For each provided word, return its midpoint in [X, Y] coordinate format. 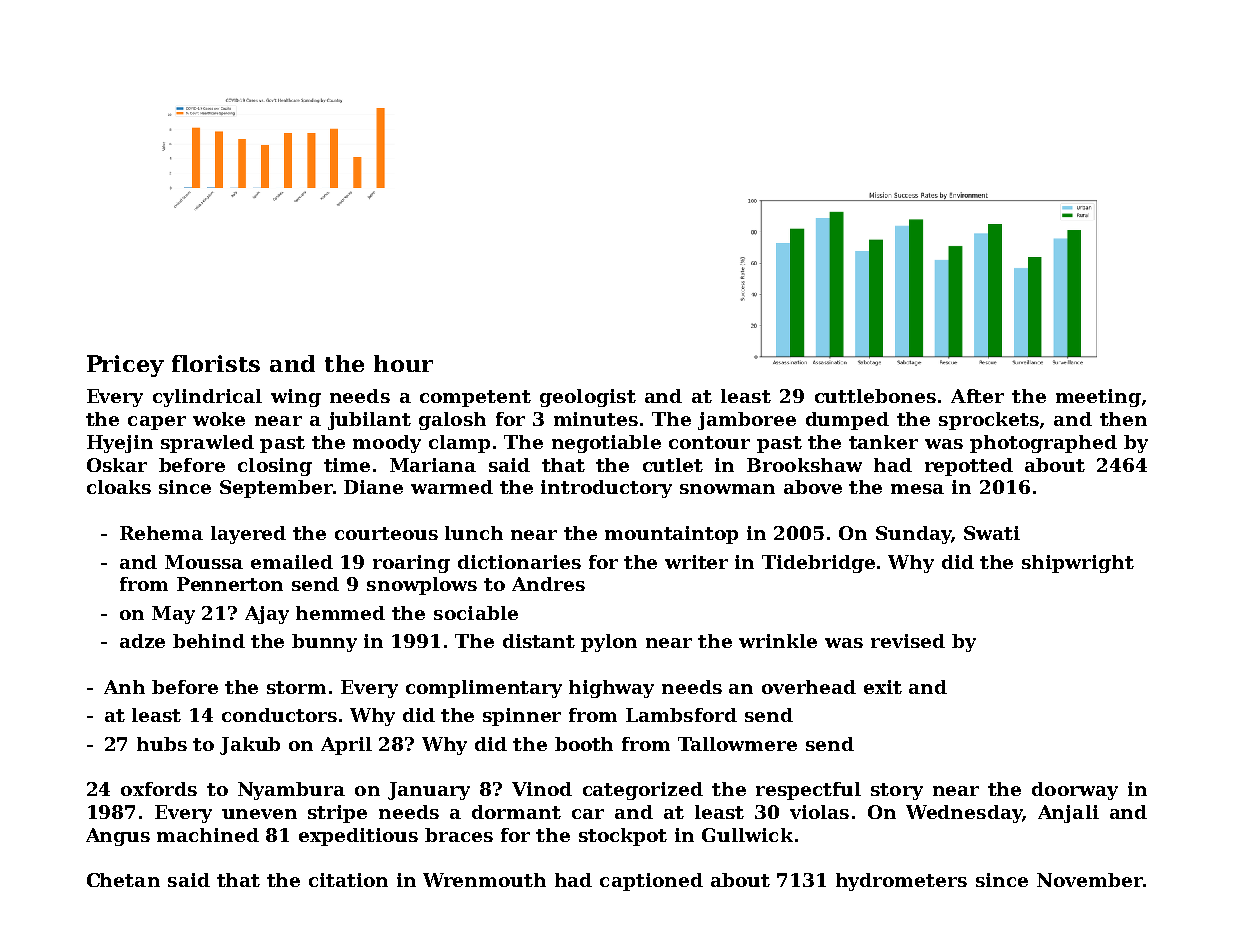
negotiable [606, 444]
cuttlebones [875, 396]
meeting [1098, 398]
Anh [124, 687]
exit [883, 687]
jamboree [747, 421]
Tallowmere [737, 744]
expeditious [358, 837]
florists [216, 363]
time [347, 465]
